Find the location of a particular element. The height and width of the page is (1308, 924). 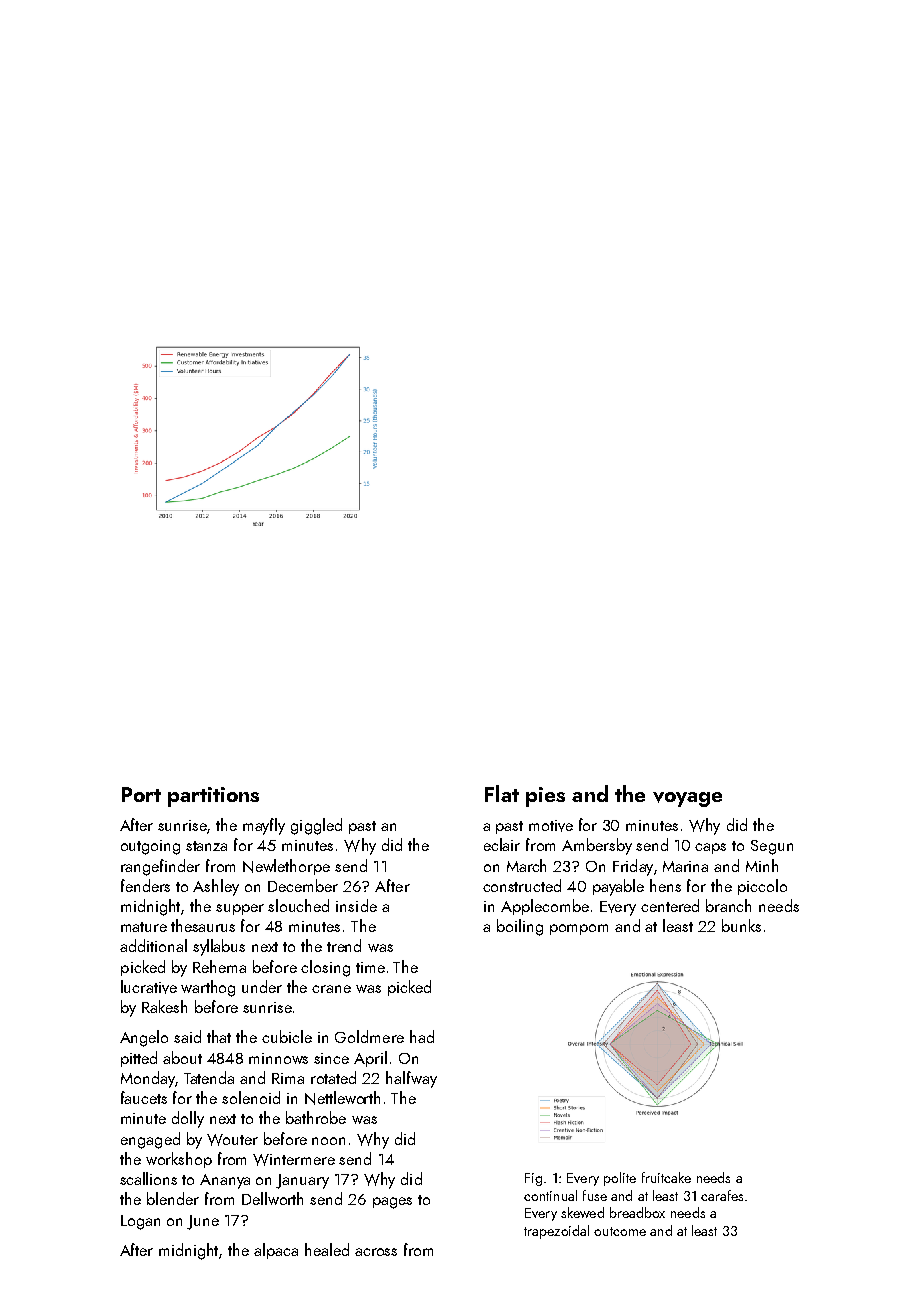

trapezoidal is located at coordinates (556, 1232).
